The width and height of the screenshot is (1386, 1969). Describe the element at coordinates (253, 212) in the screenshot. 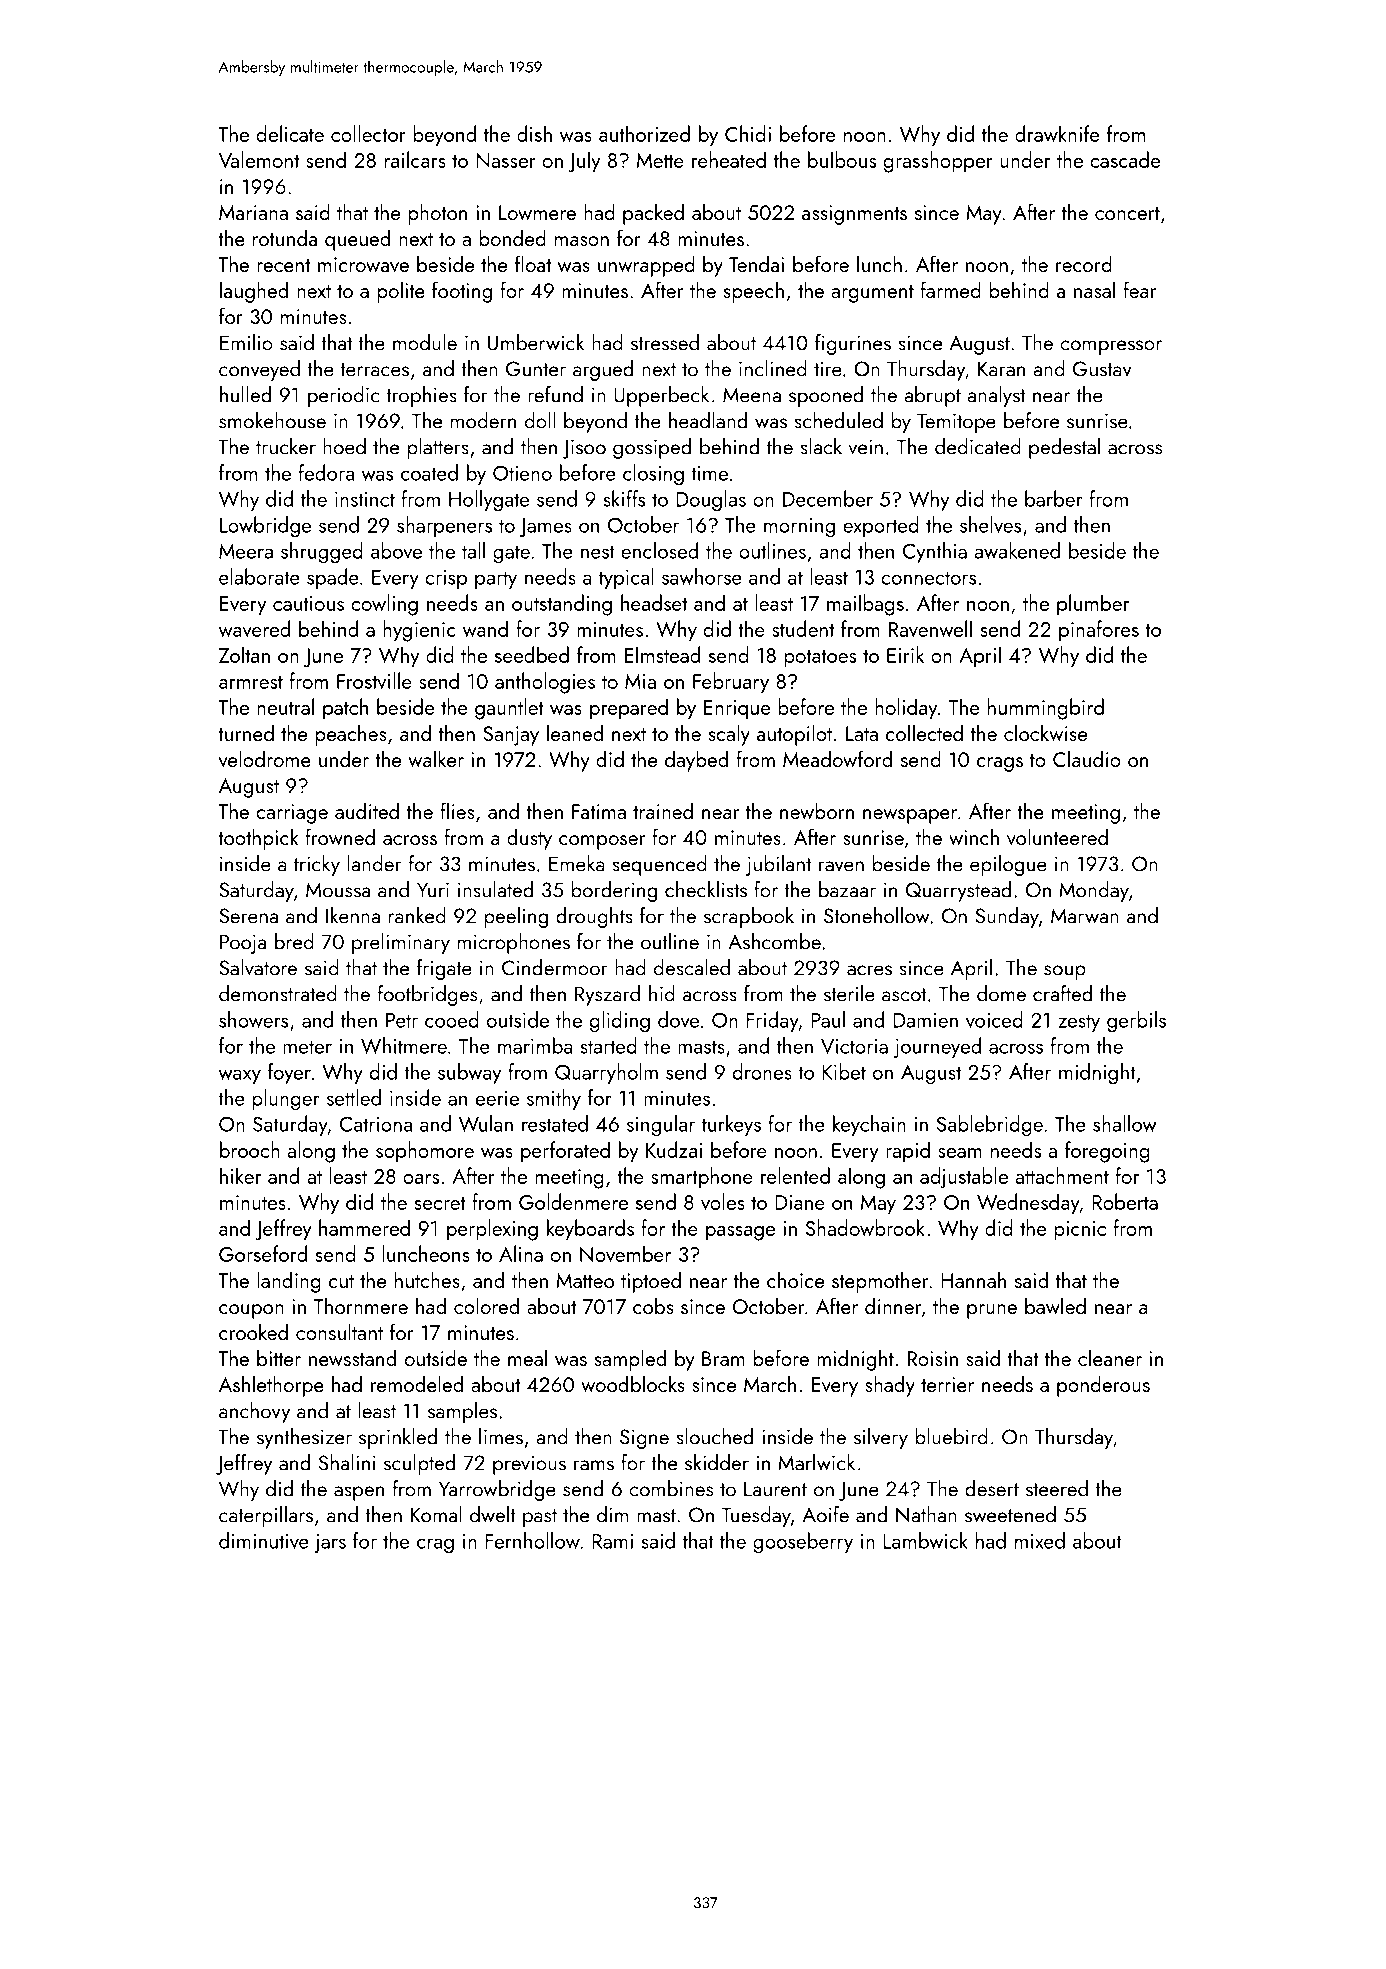

I see `Mariana` at that location.
